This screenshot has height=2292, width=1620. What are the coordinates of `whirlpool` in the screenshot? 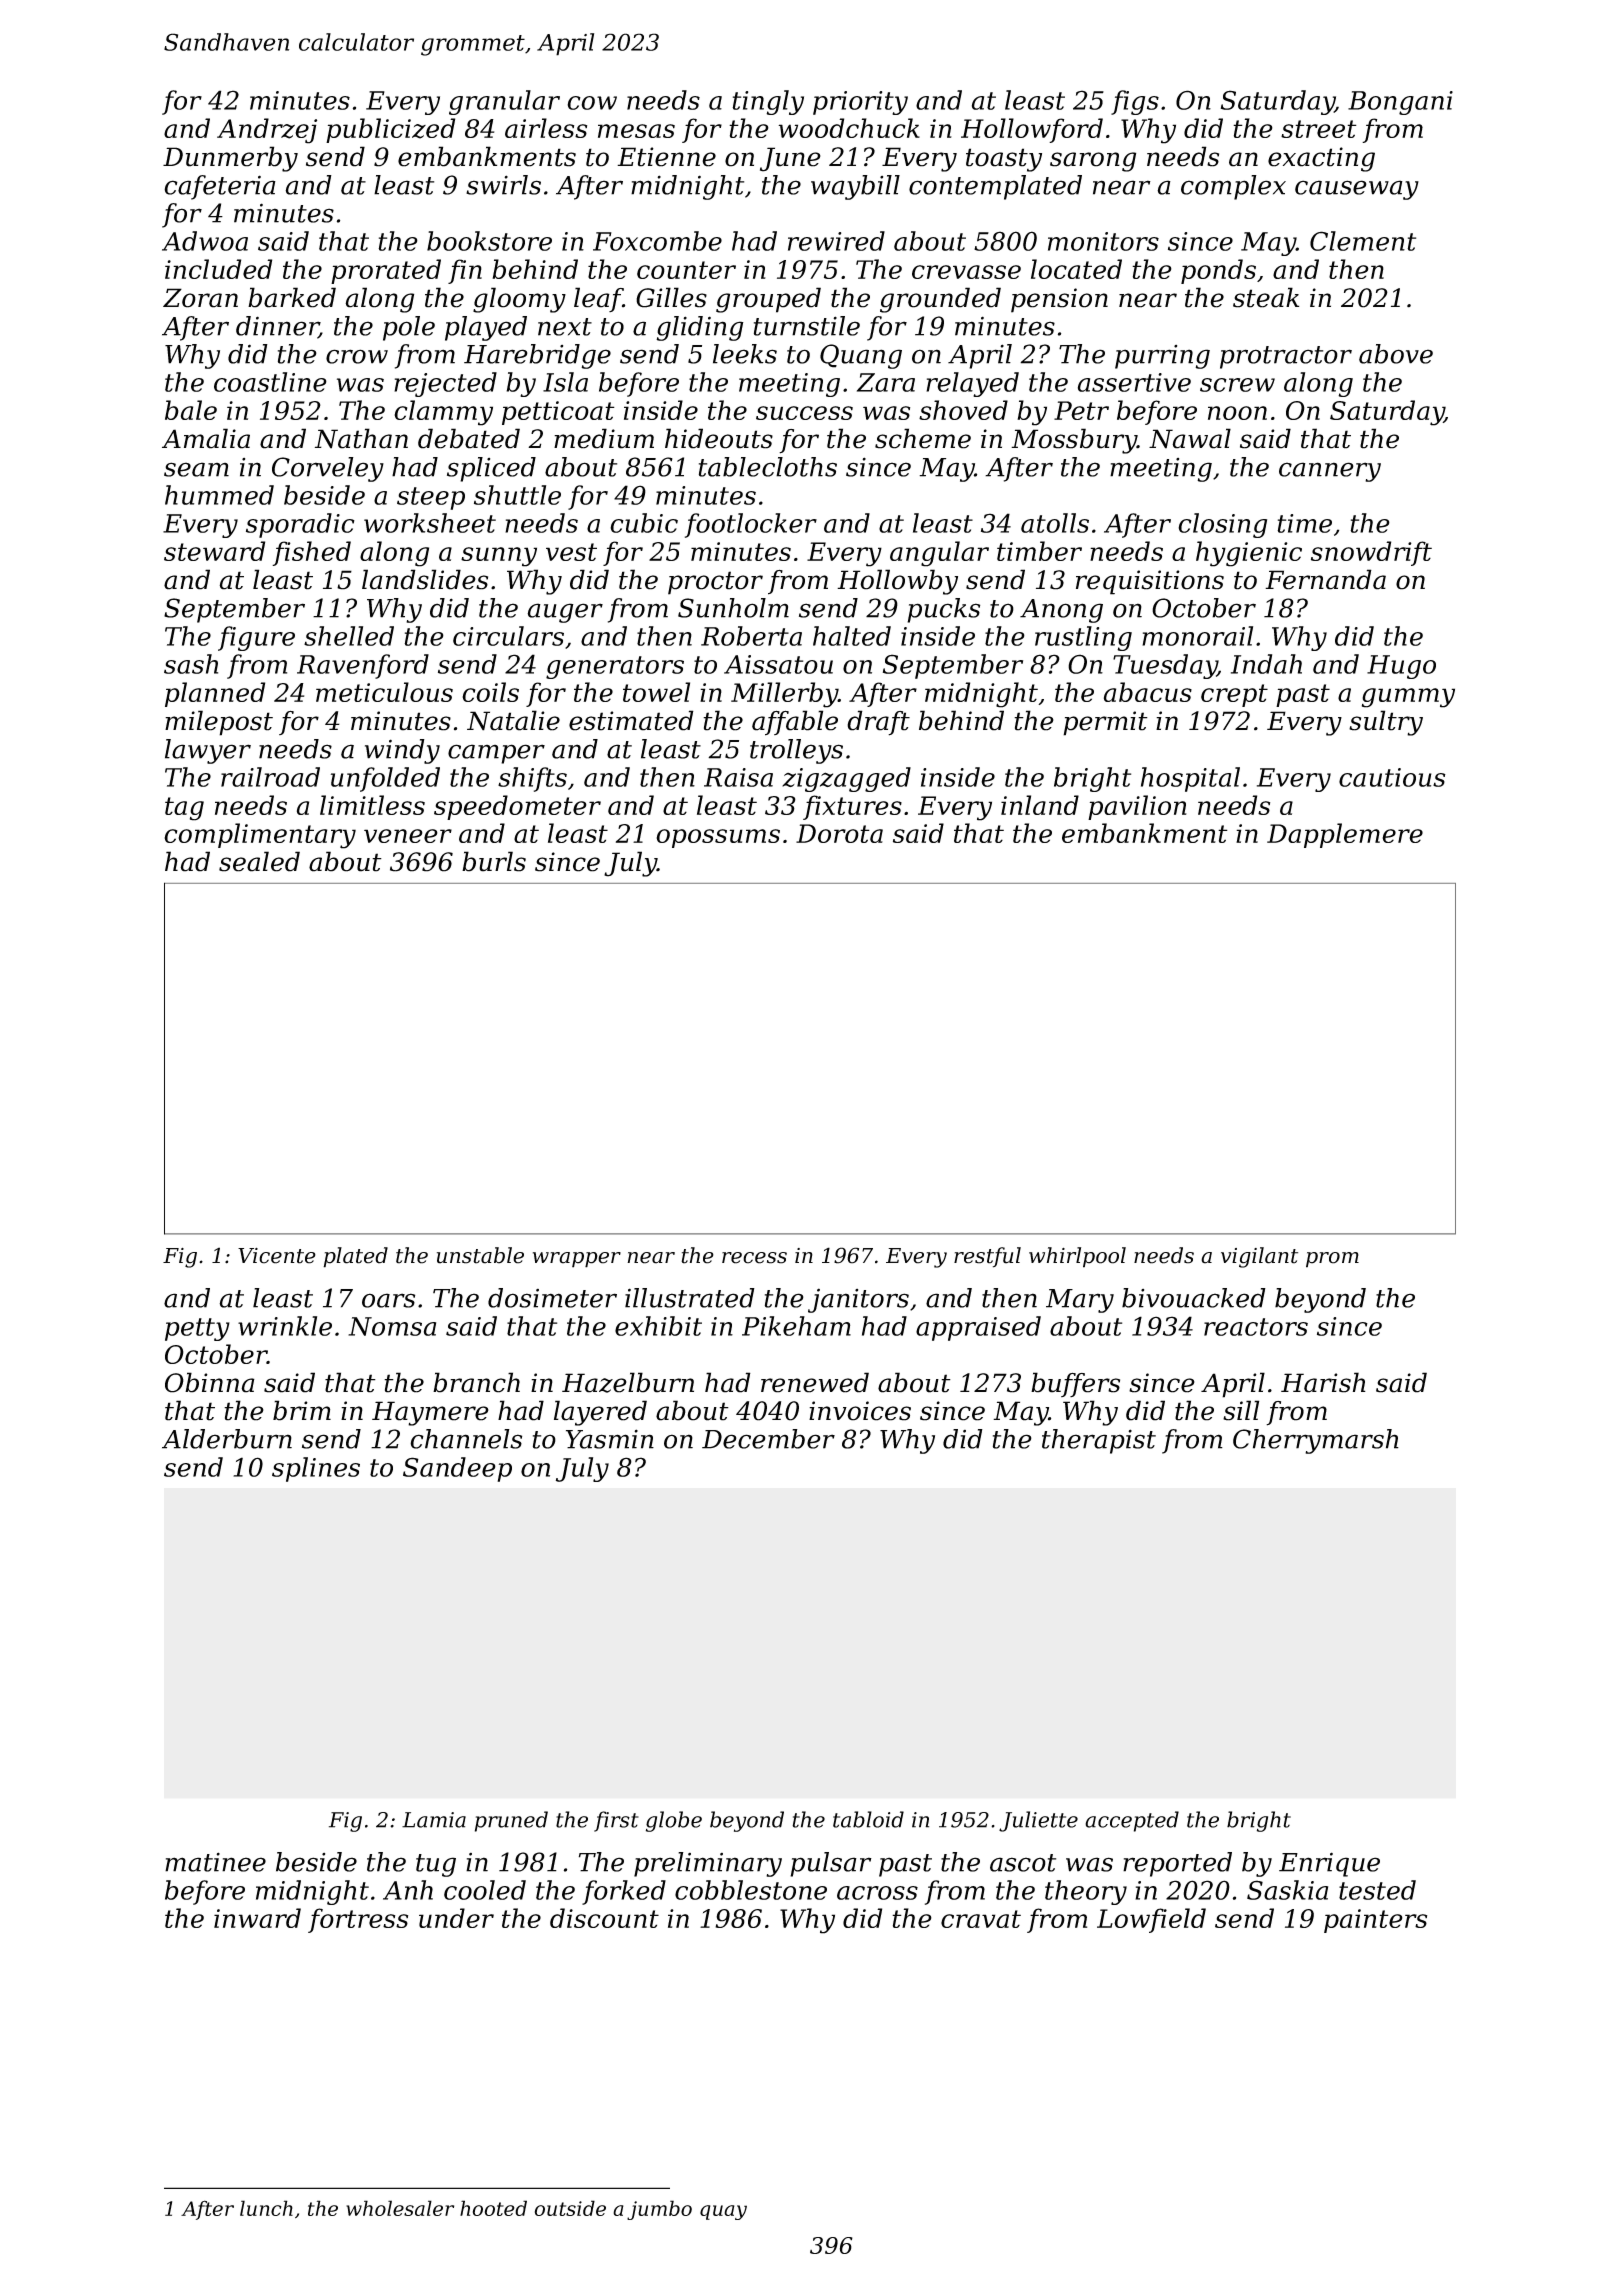 It's located at (1077, 1257).
